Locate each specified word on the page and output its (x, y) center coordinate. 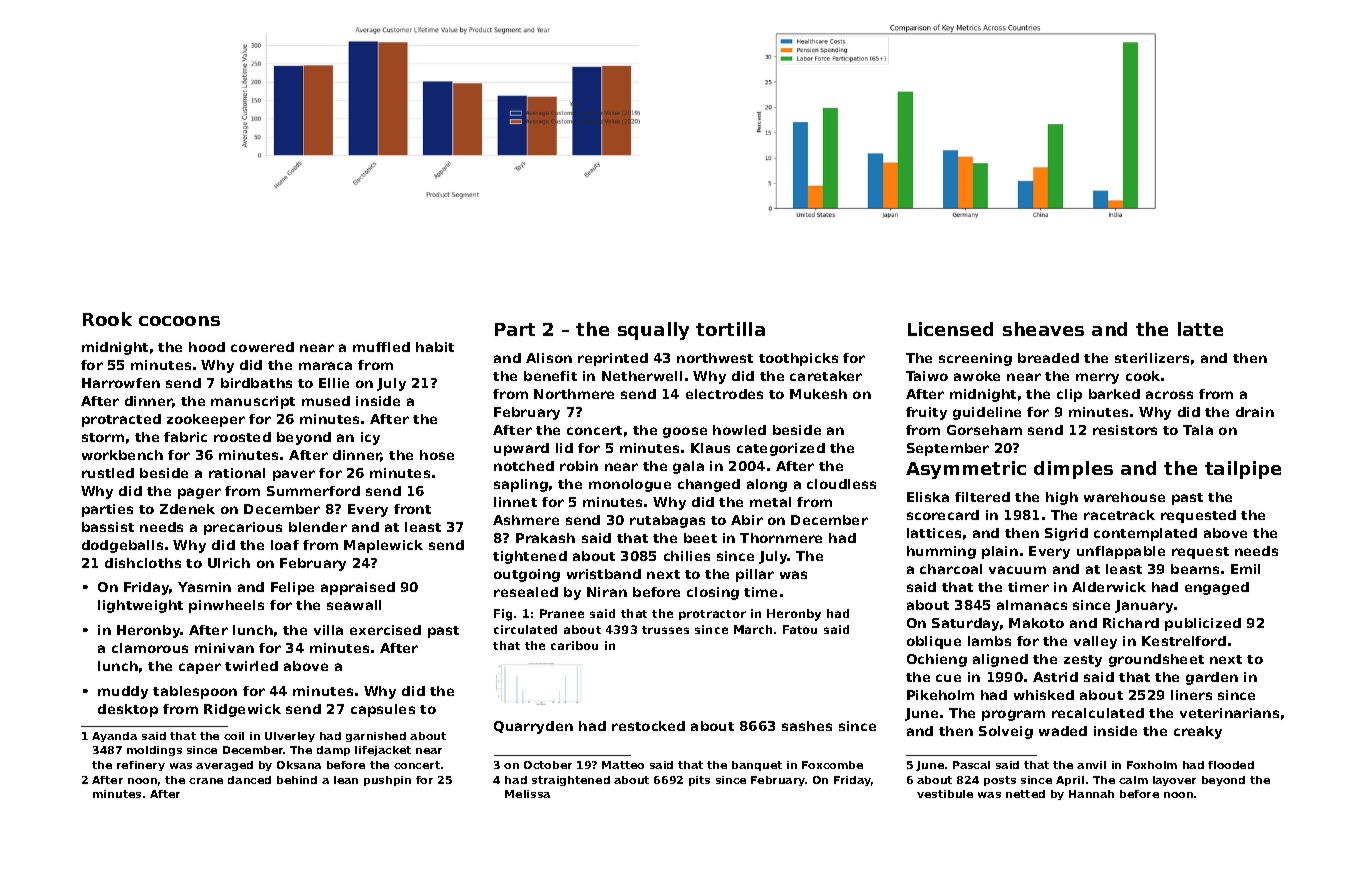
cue (948, 678)
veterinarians (1229, 713)
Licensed (950, 329)
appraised (358, 588)
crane (206, 781)
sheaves (1043, 329)
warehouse (1124, 497)
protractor (712, 615)
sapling (521, 485)
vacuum (1017, 570)
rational (237, 473)
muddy (123, 692)
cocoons (179, 321)
